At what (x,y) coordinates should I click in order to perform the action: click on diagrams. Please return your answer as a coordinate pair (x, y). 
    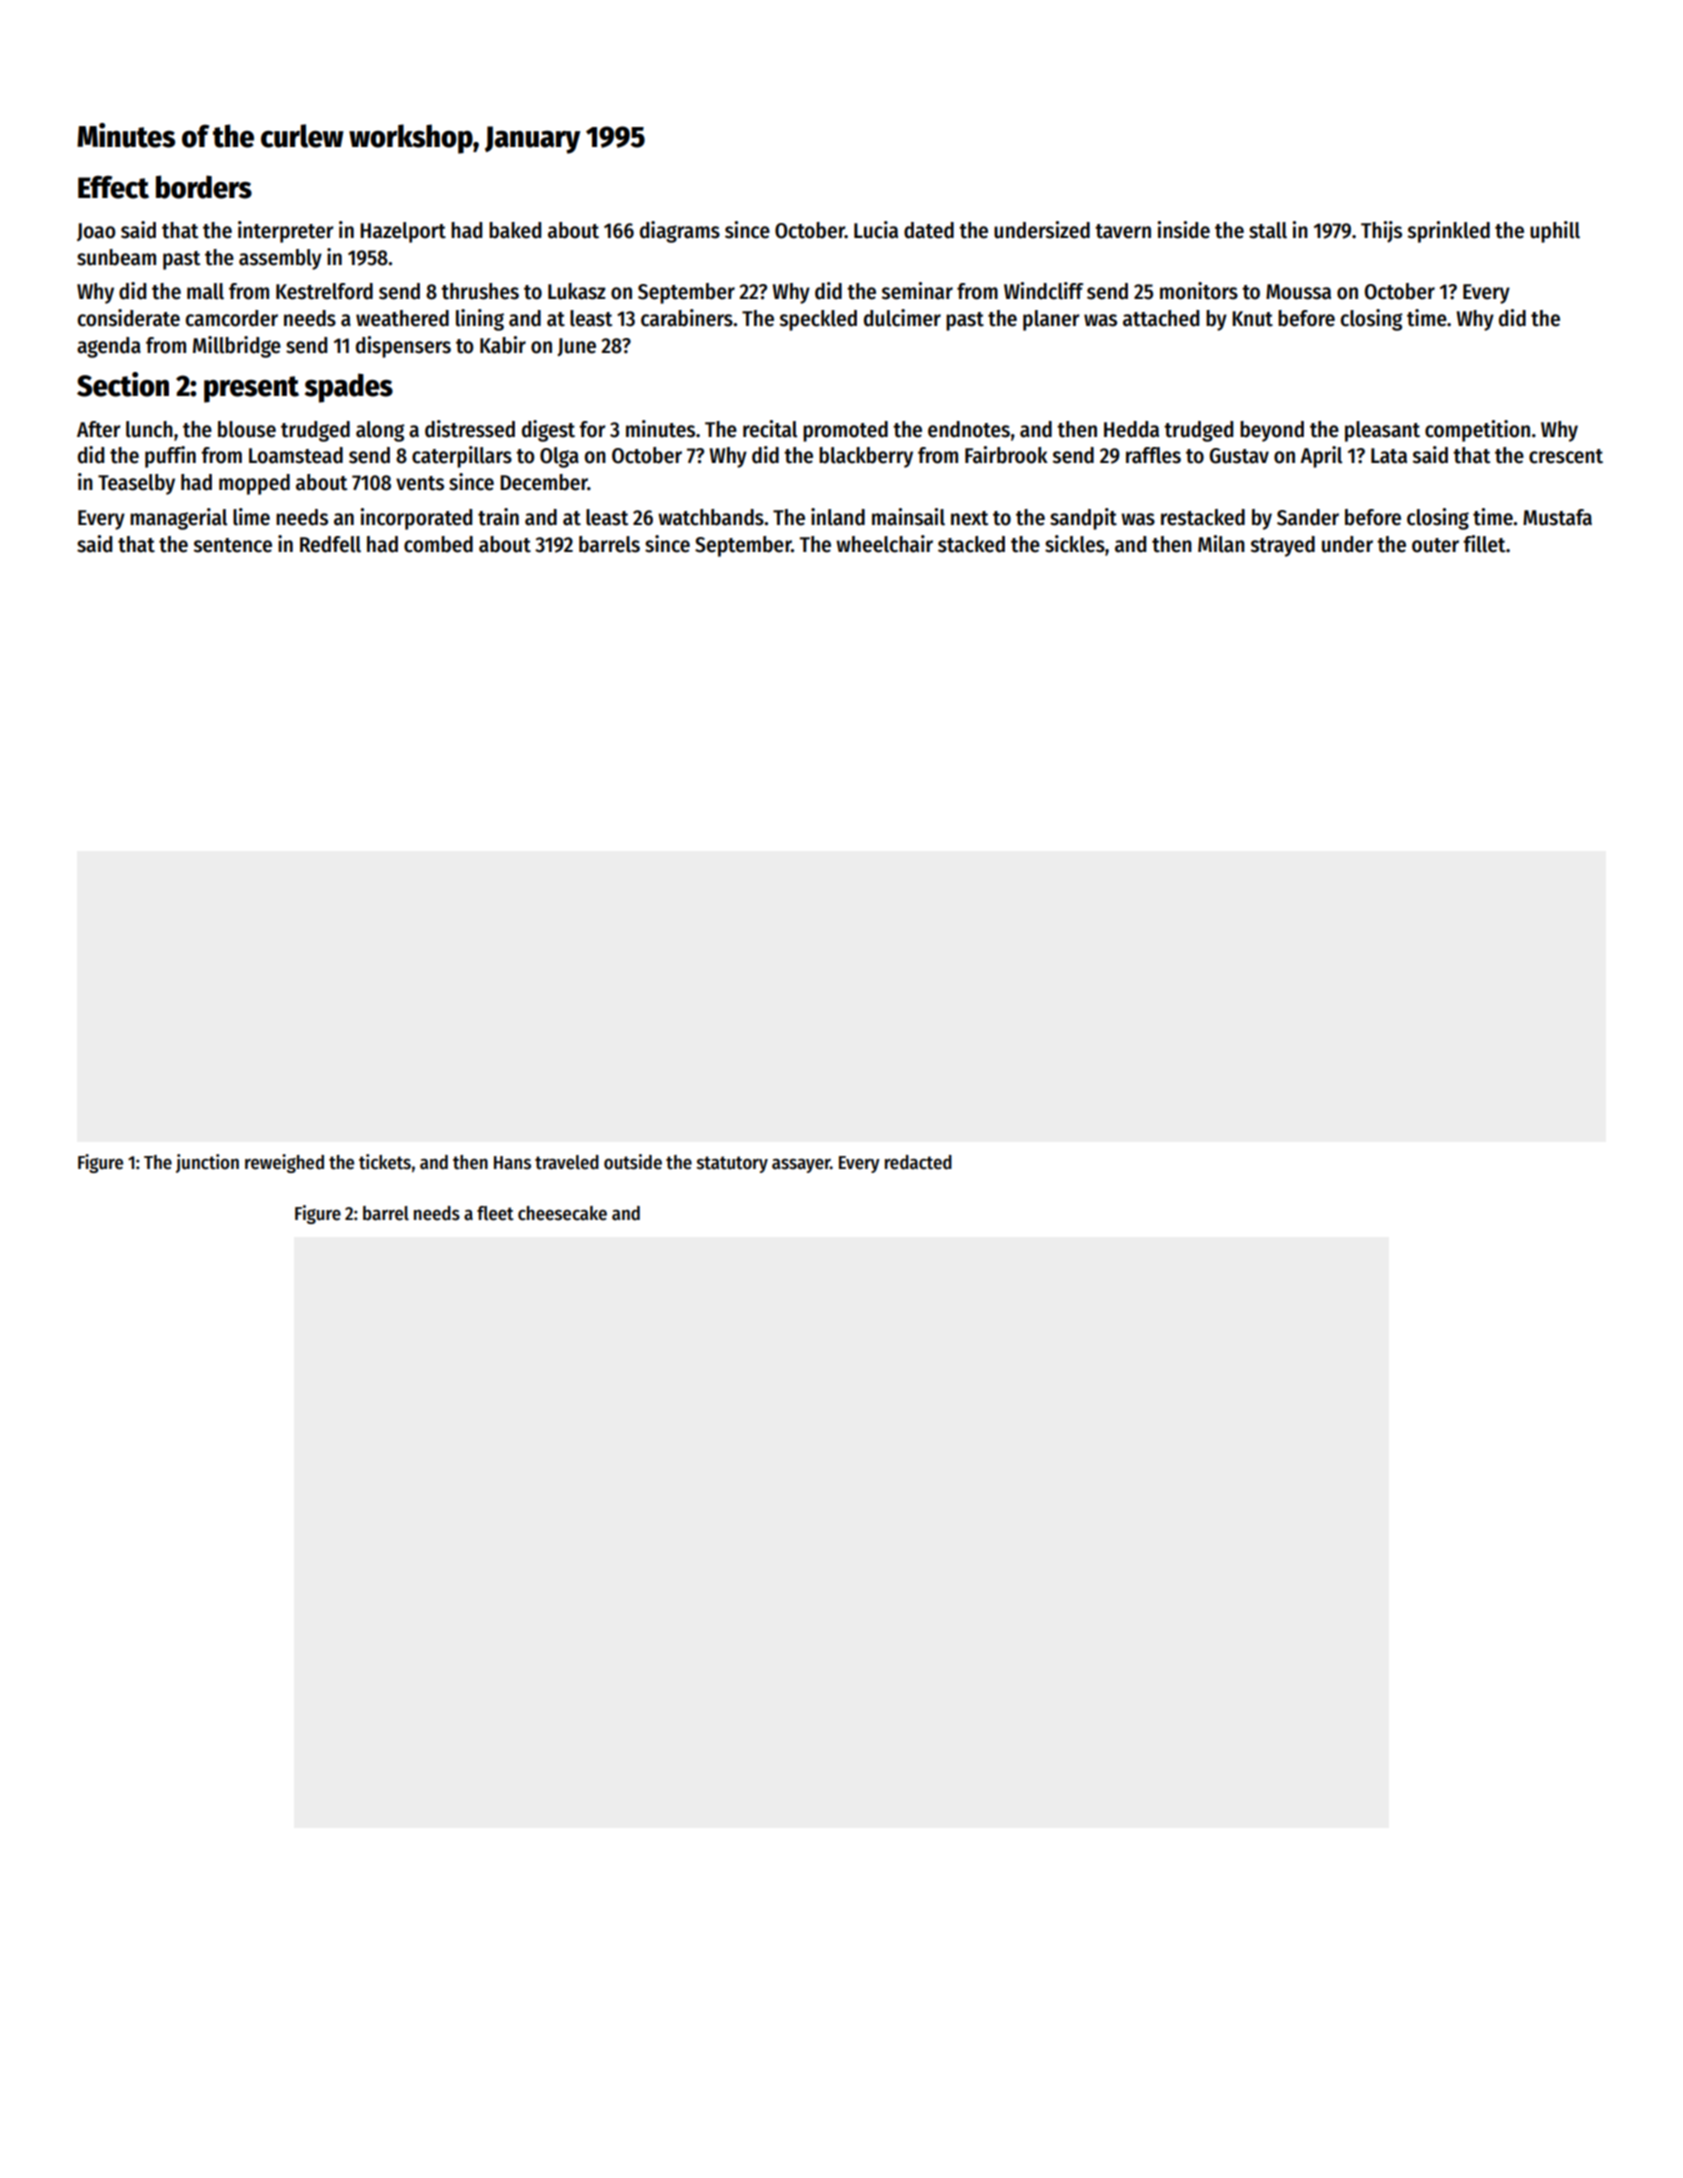
    Looking at the image, I should click on (680, 232).
